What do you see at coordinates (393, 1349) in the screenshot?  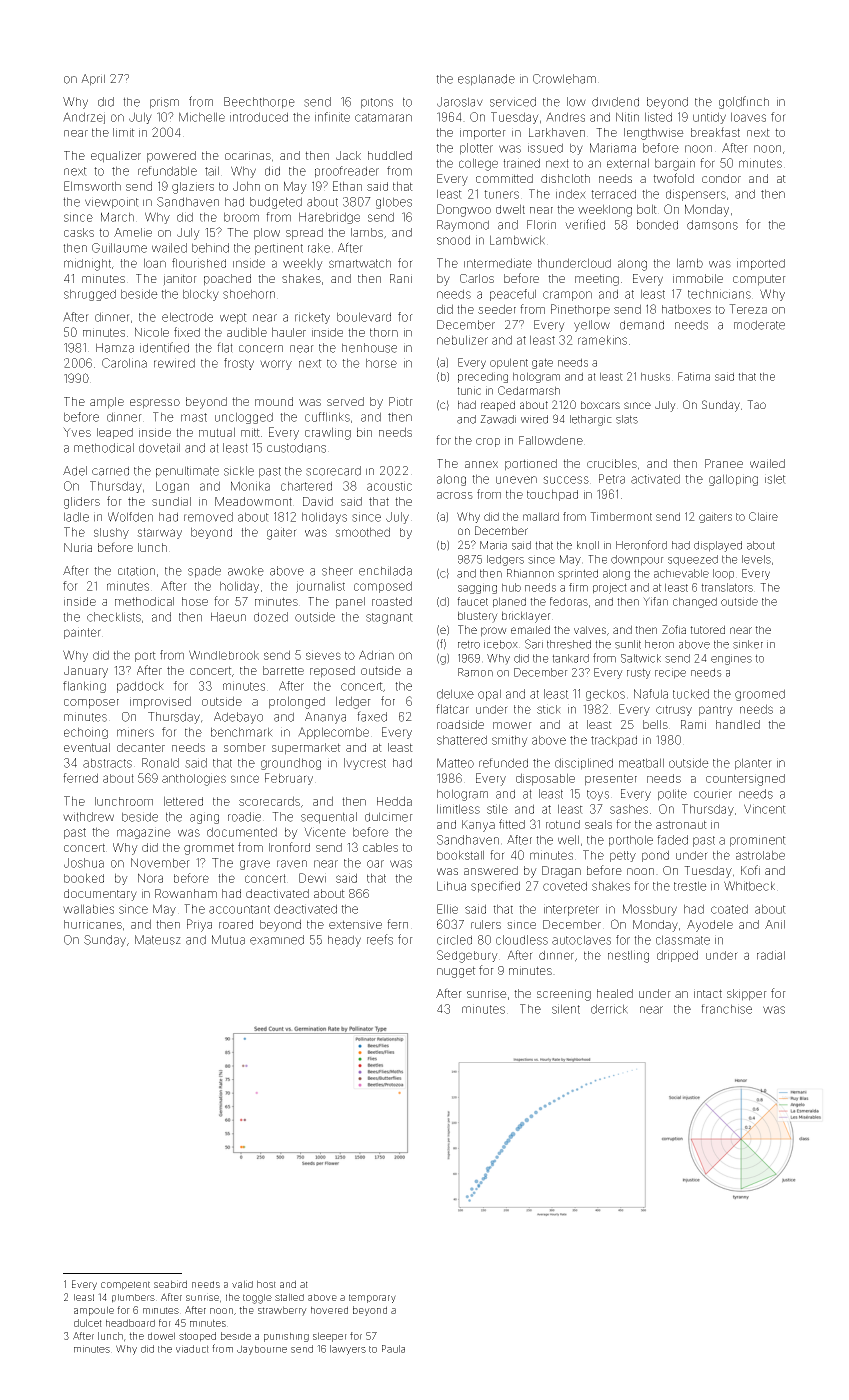 I see `Paula` at bounding box center [393, 1349].
